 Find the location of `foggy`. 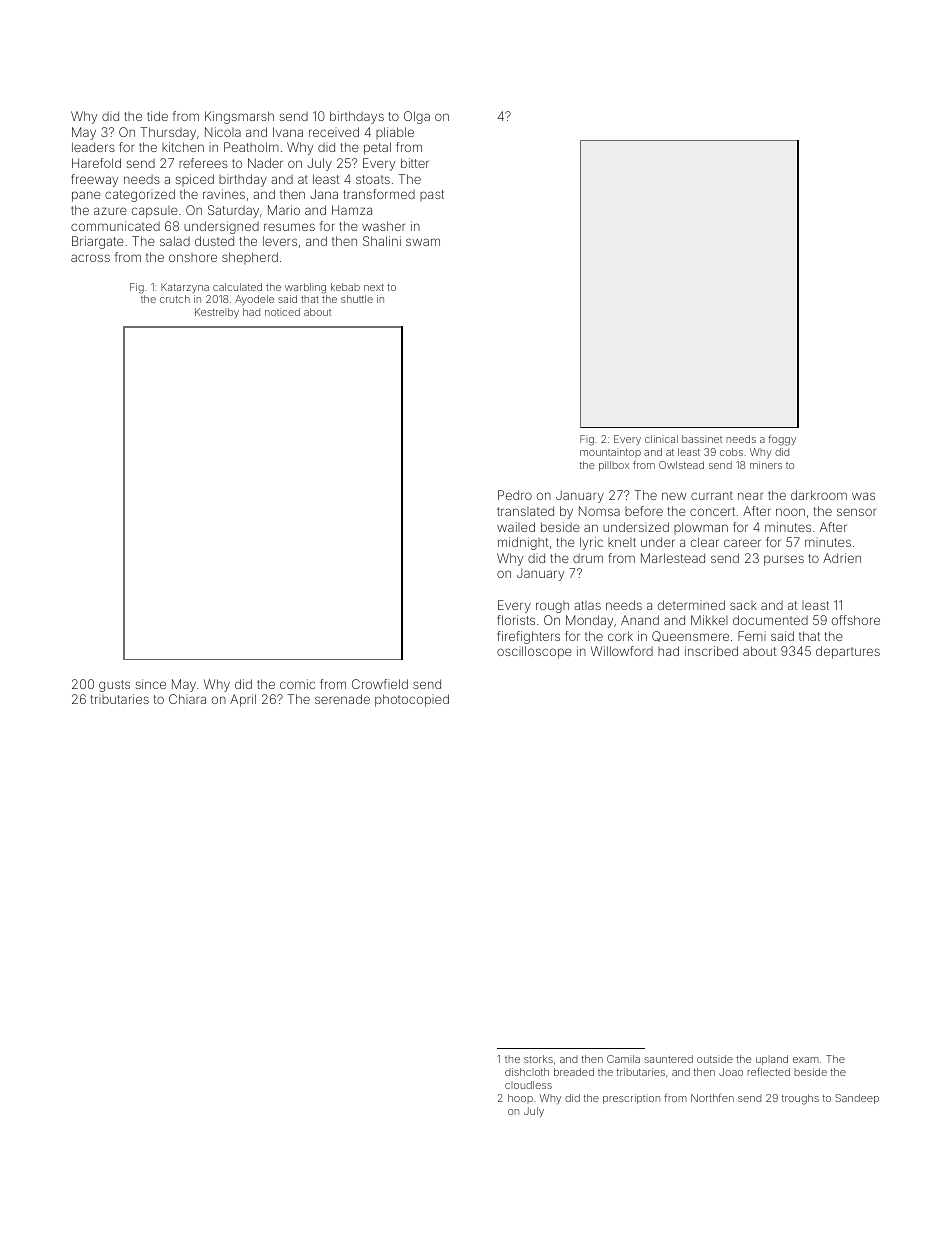

foggy is located at coordinates (782, 440).
